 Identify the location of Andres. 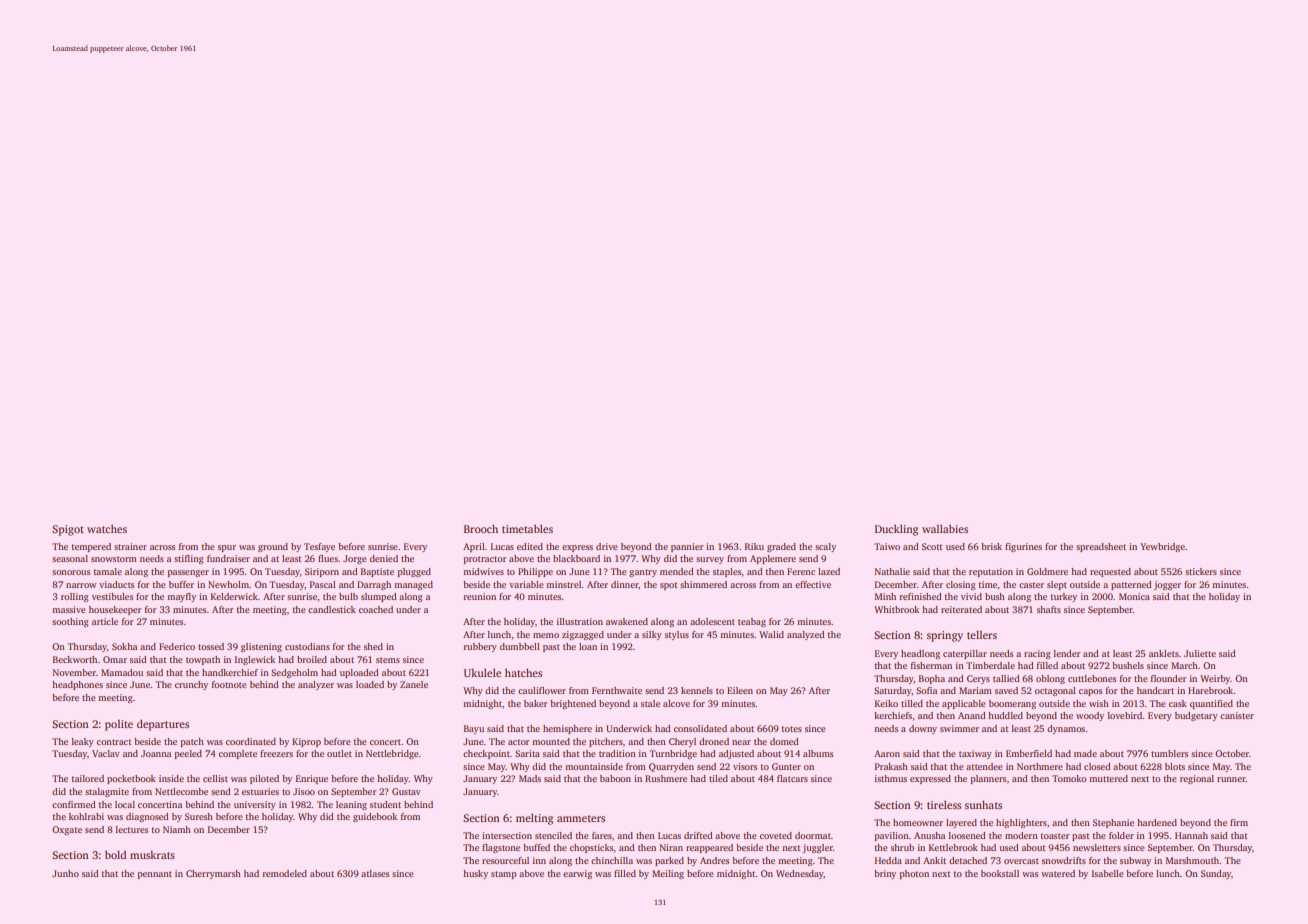
(714, 860).
